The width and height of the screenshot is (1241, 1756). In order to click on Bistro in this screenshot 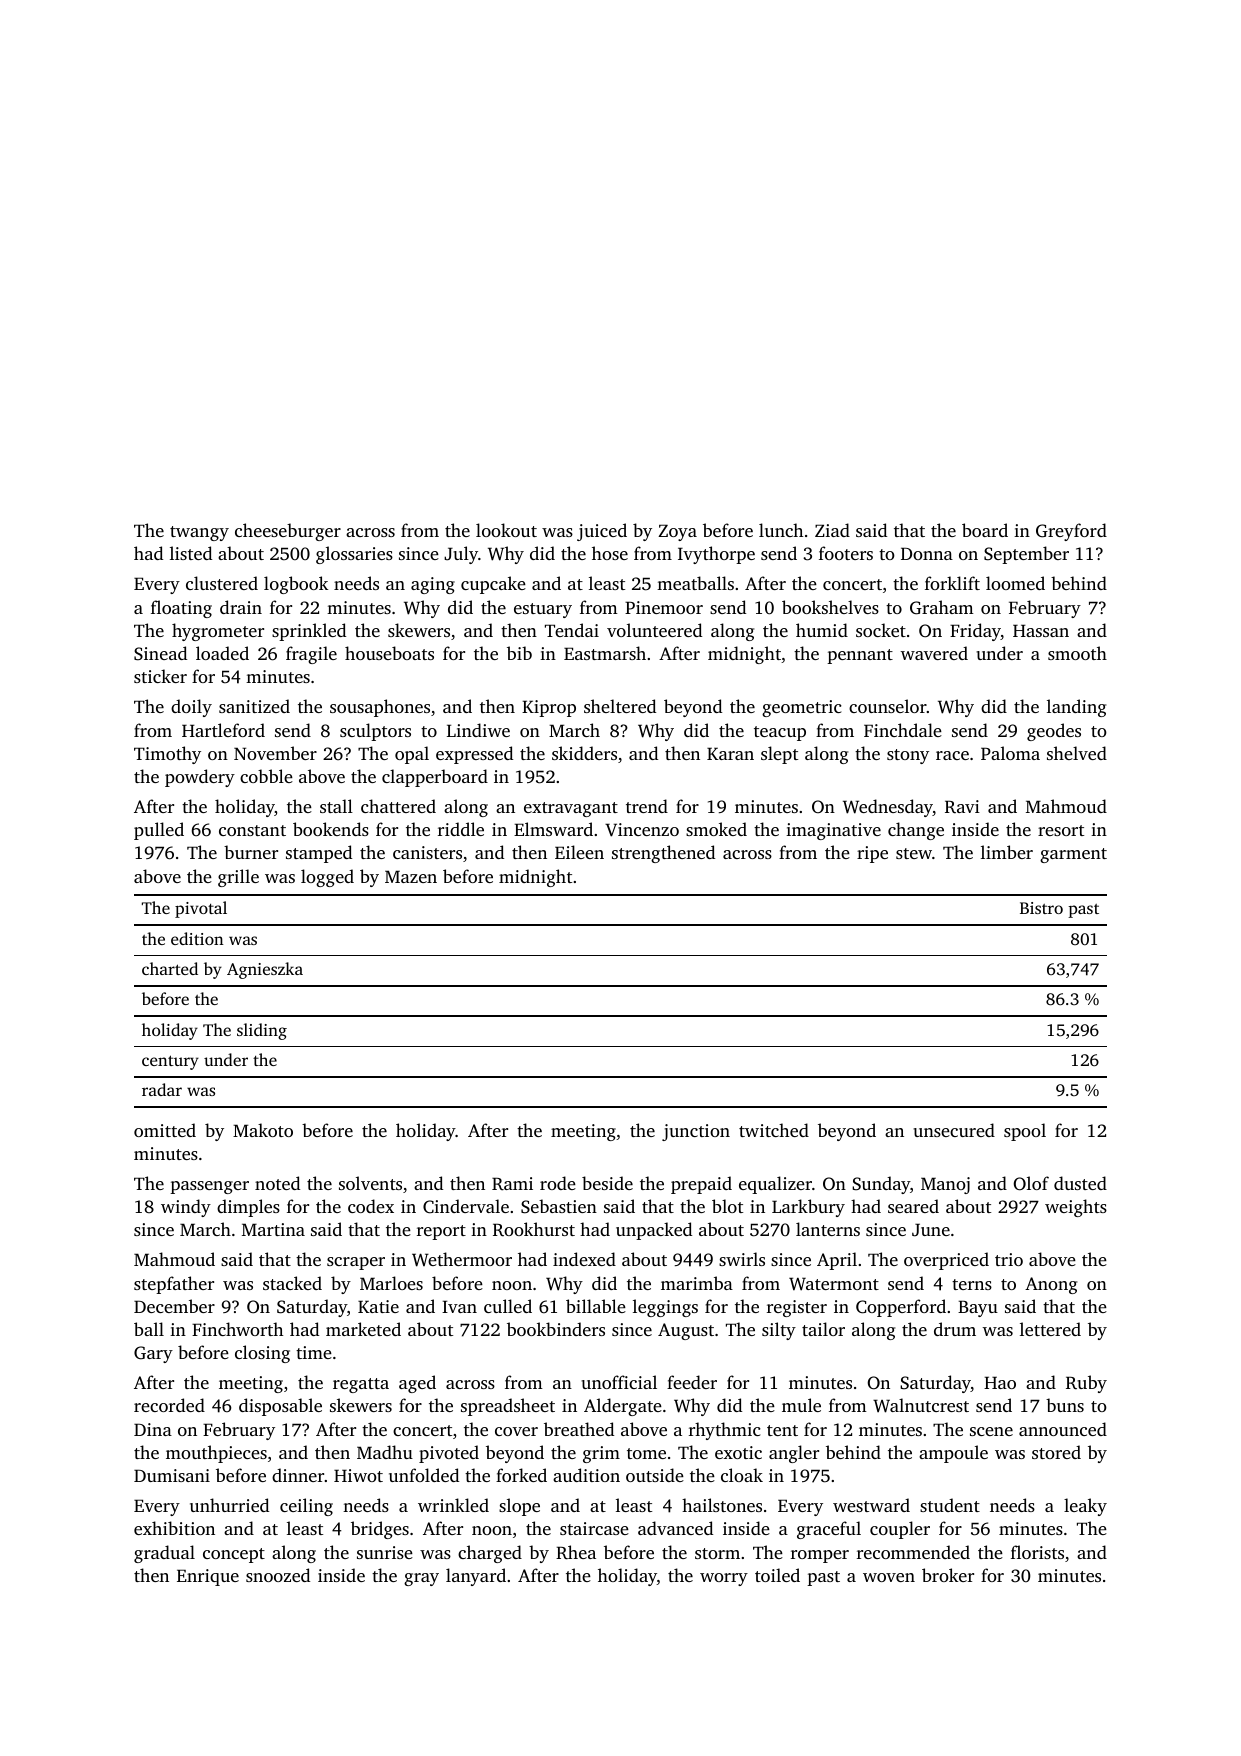, I will do `click(1041, 908)`.
